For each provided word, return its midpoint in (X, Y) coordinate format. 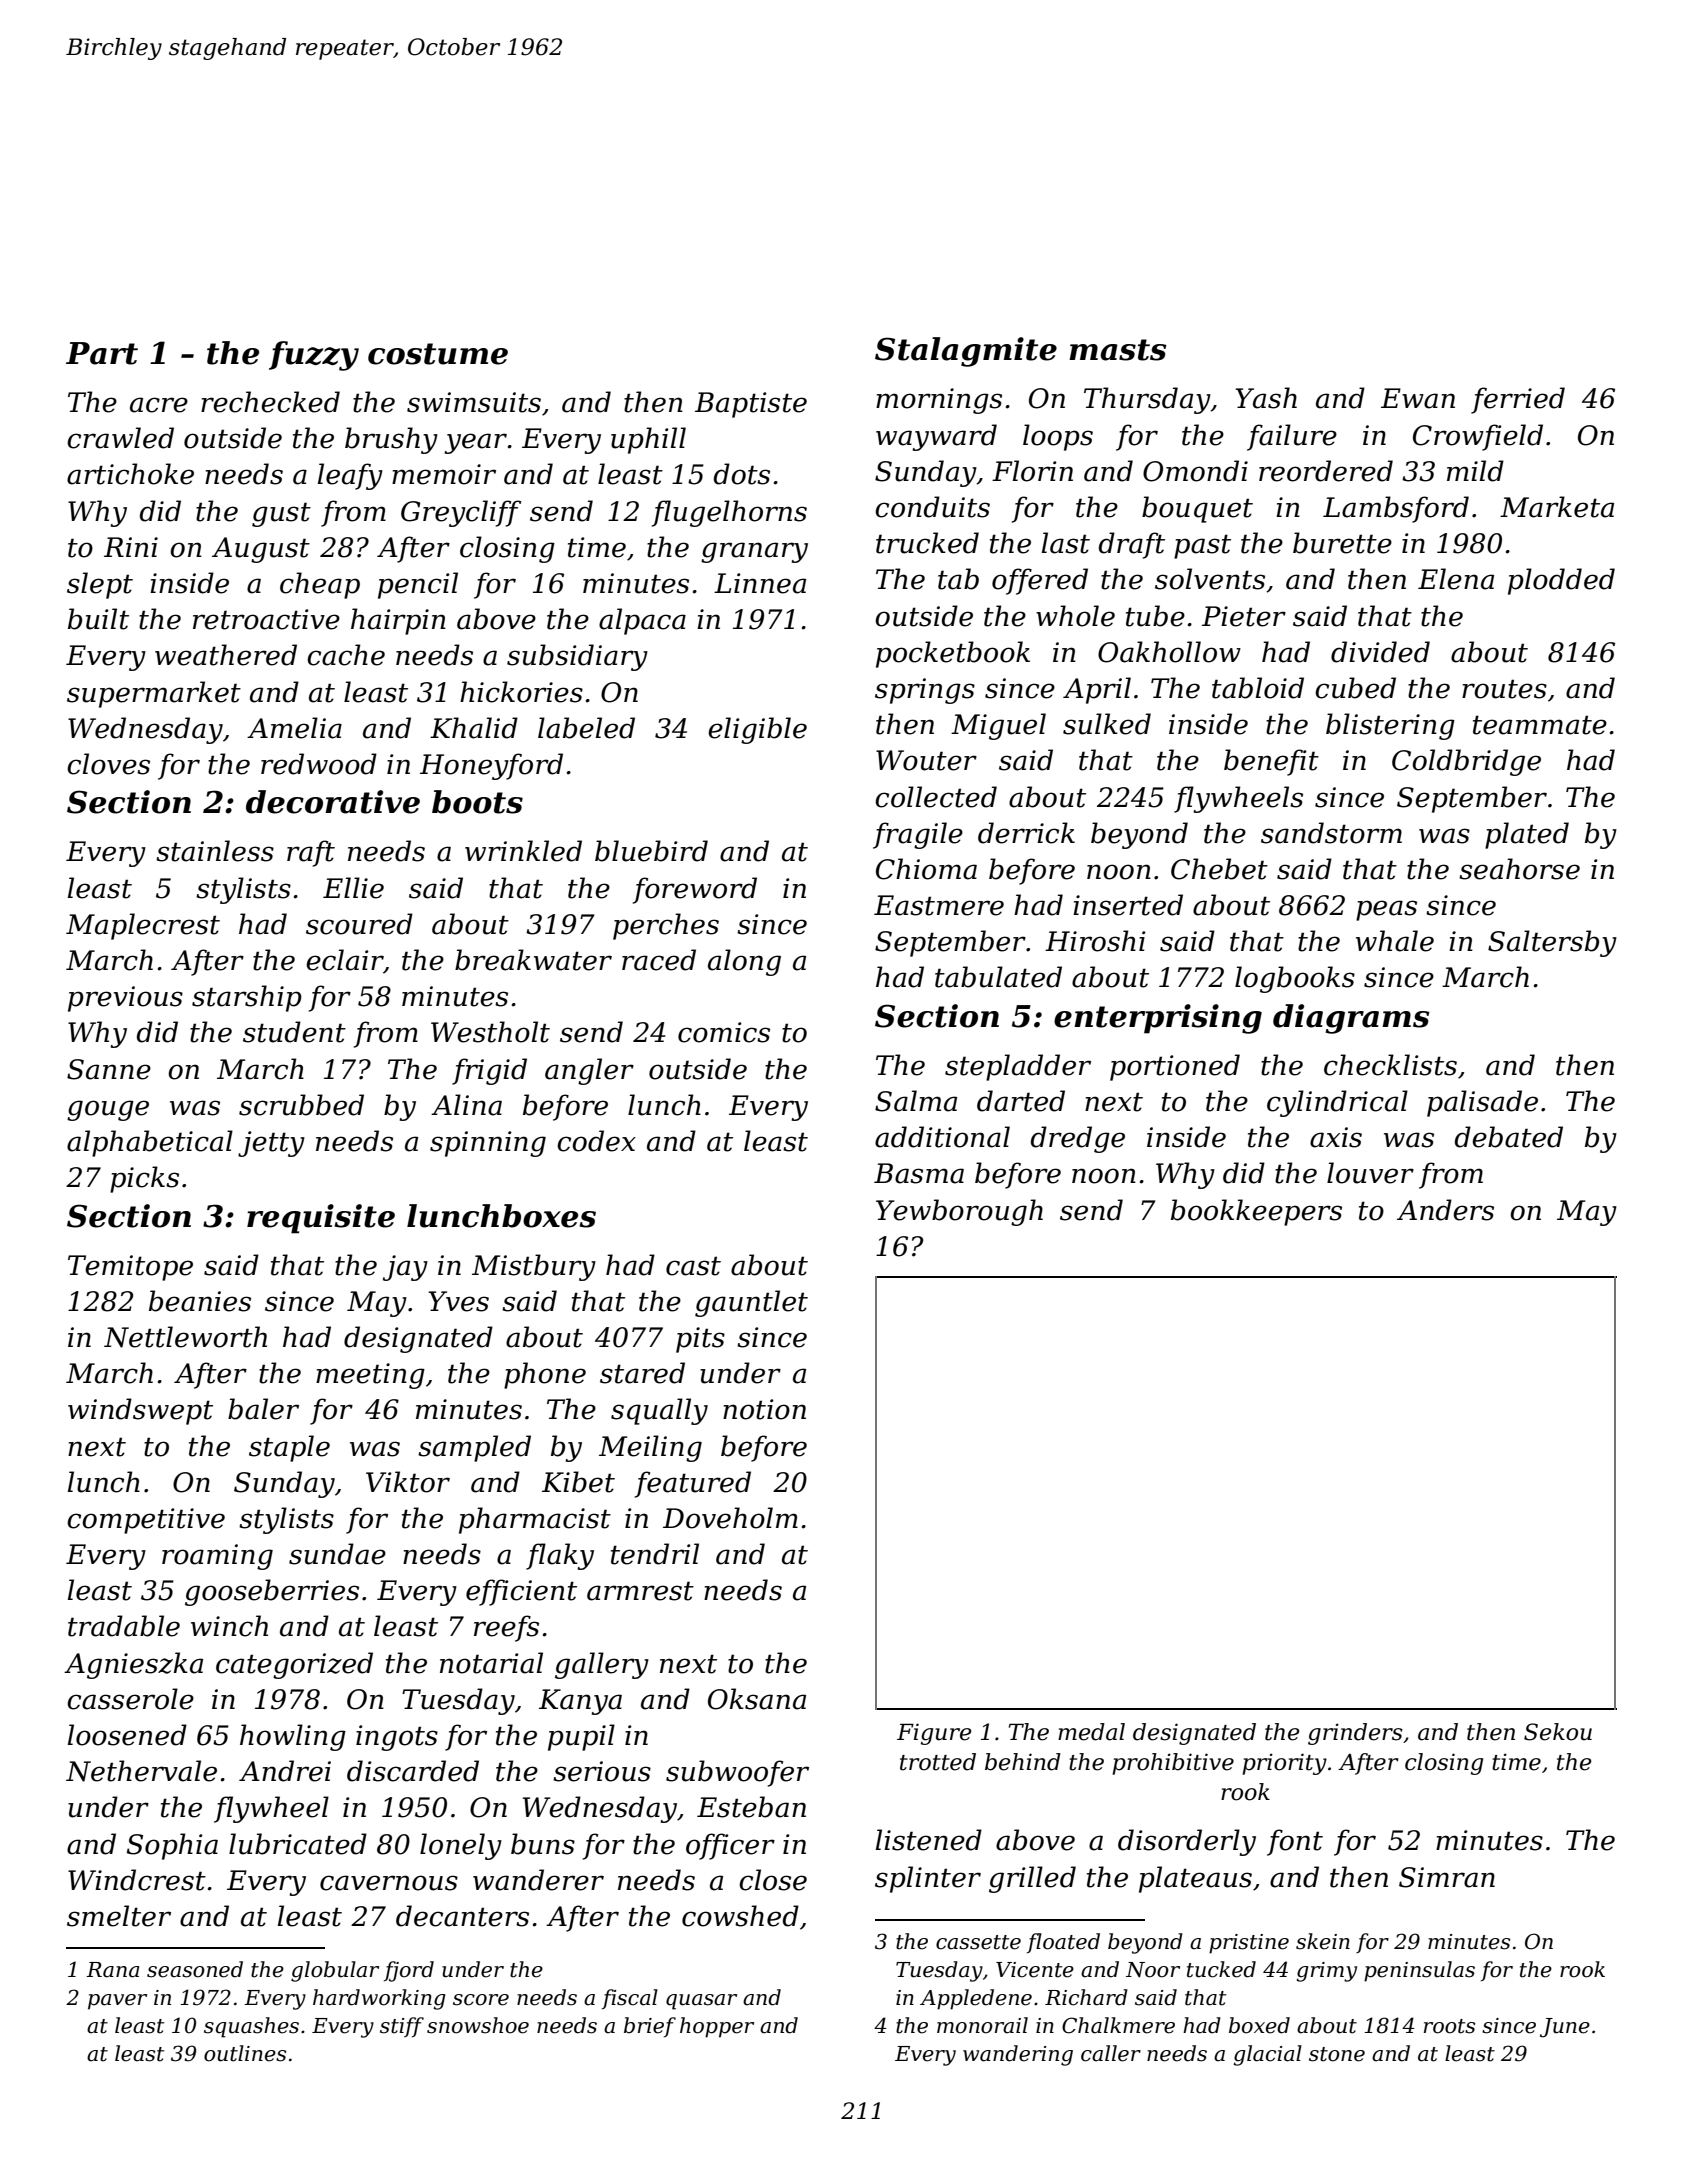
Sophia (172, 1846)
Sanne (109, 1069)
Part (102, 353)
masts (1118, 350)
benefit (1271, 762)
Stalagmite (966, 352)
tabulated (998, 977)
